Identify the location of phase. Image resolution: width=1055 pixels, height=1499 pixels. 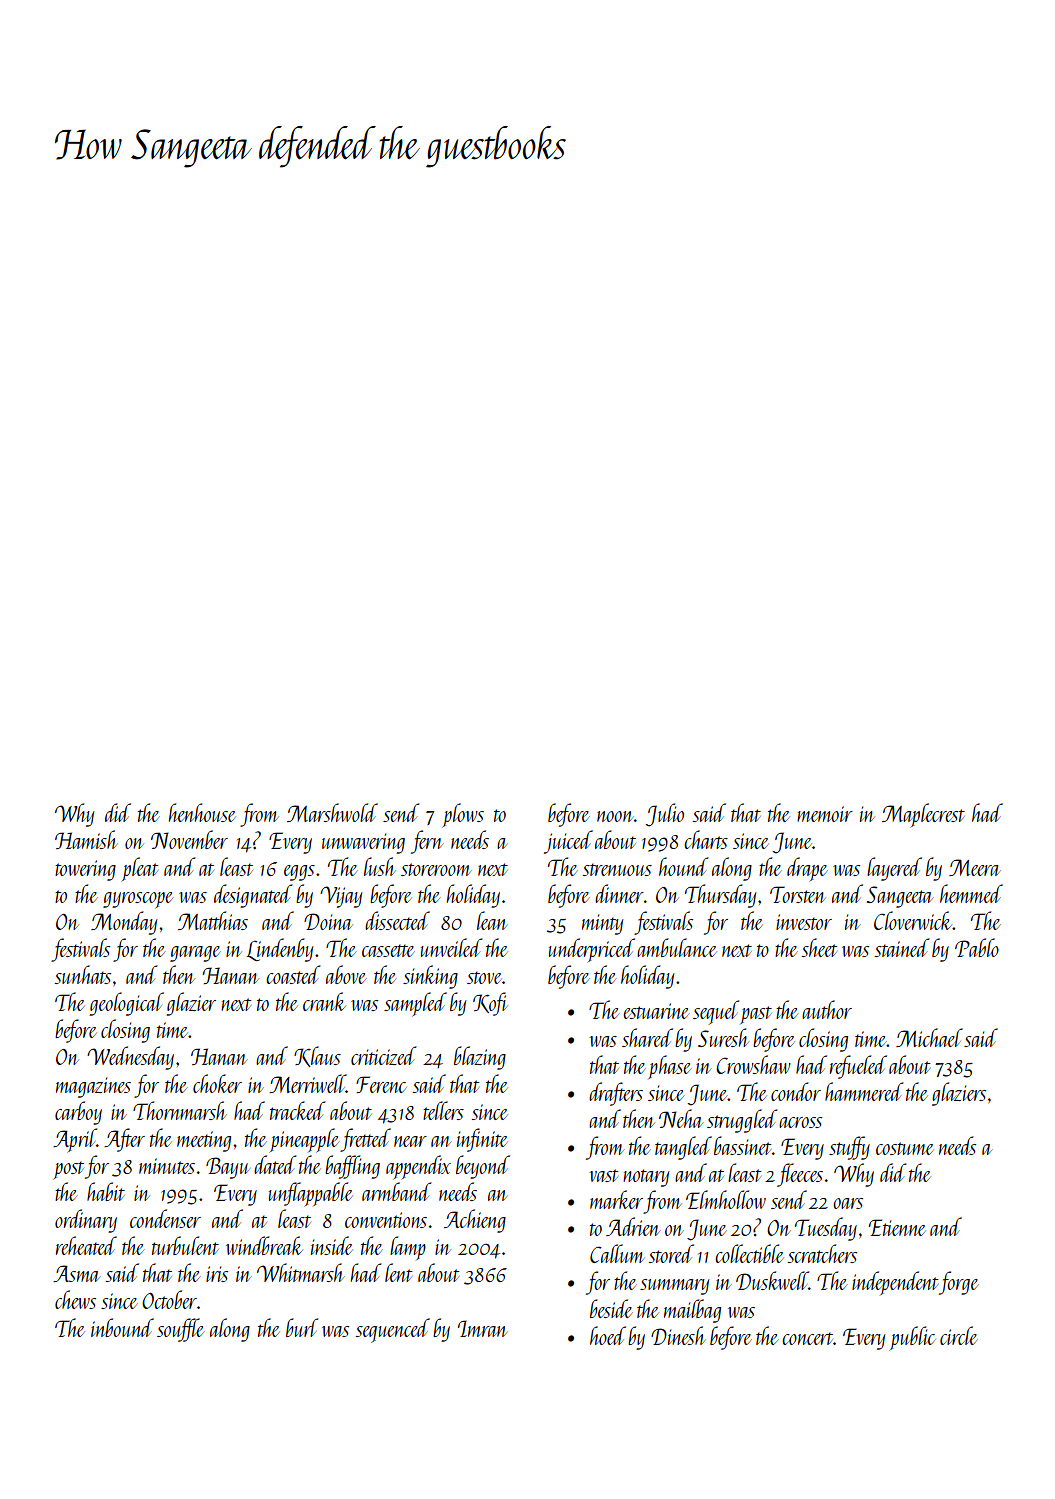
(670, 1067).
